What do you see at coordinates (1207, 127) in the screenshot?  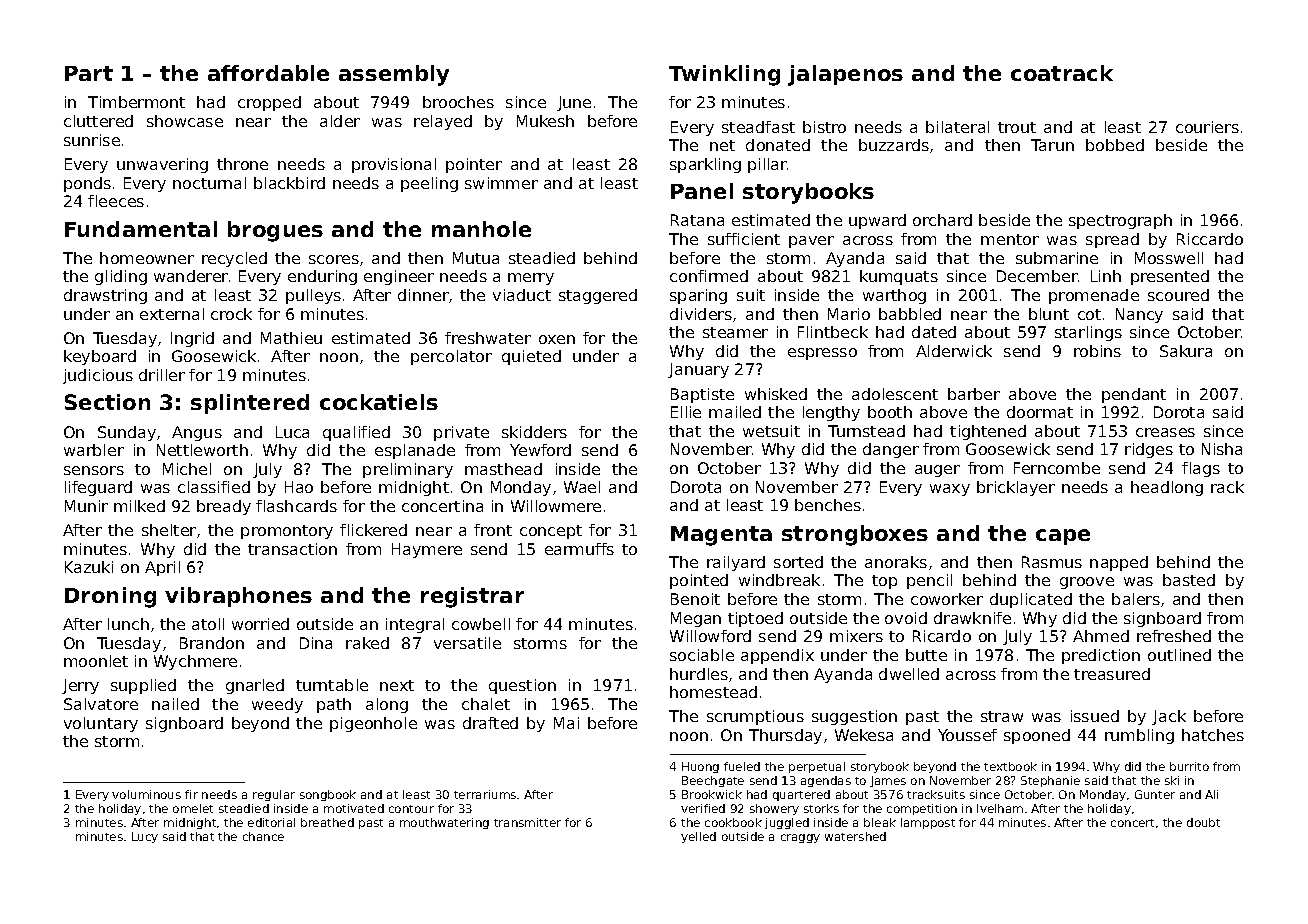 I see `couriers` at bounding box center [1207, 127].
